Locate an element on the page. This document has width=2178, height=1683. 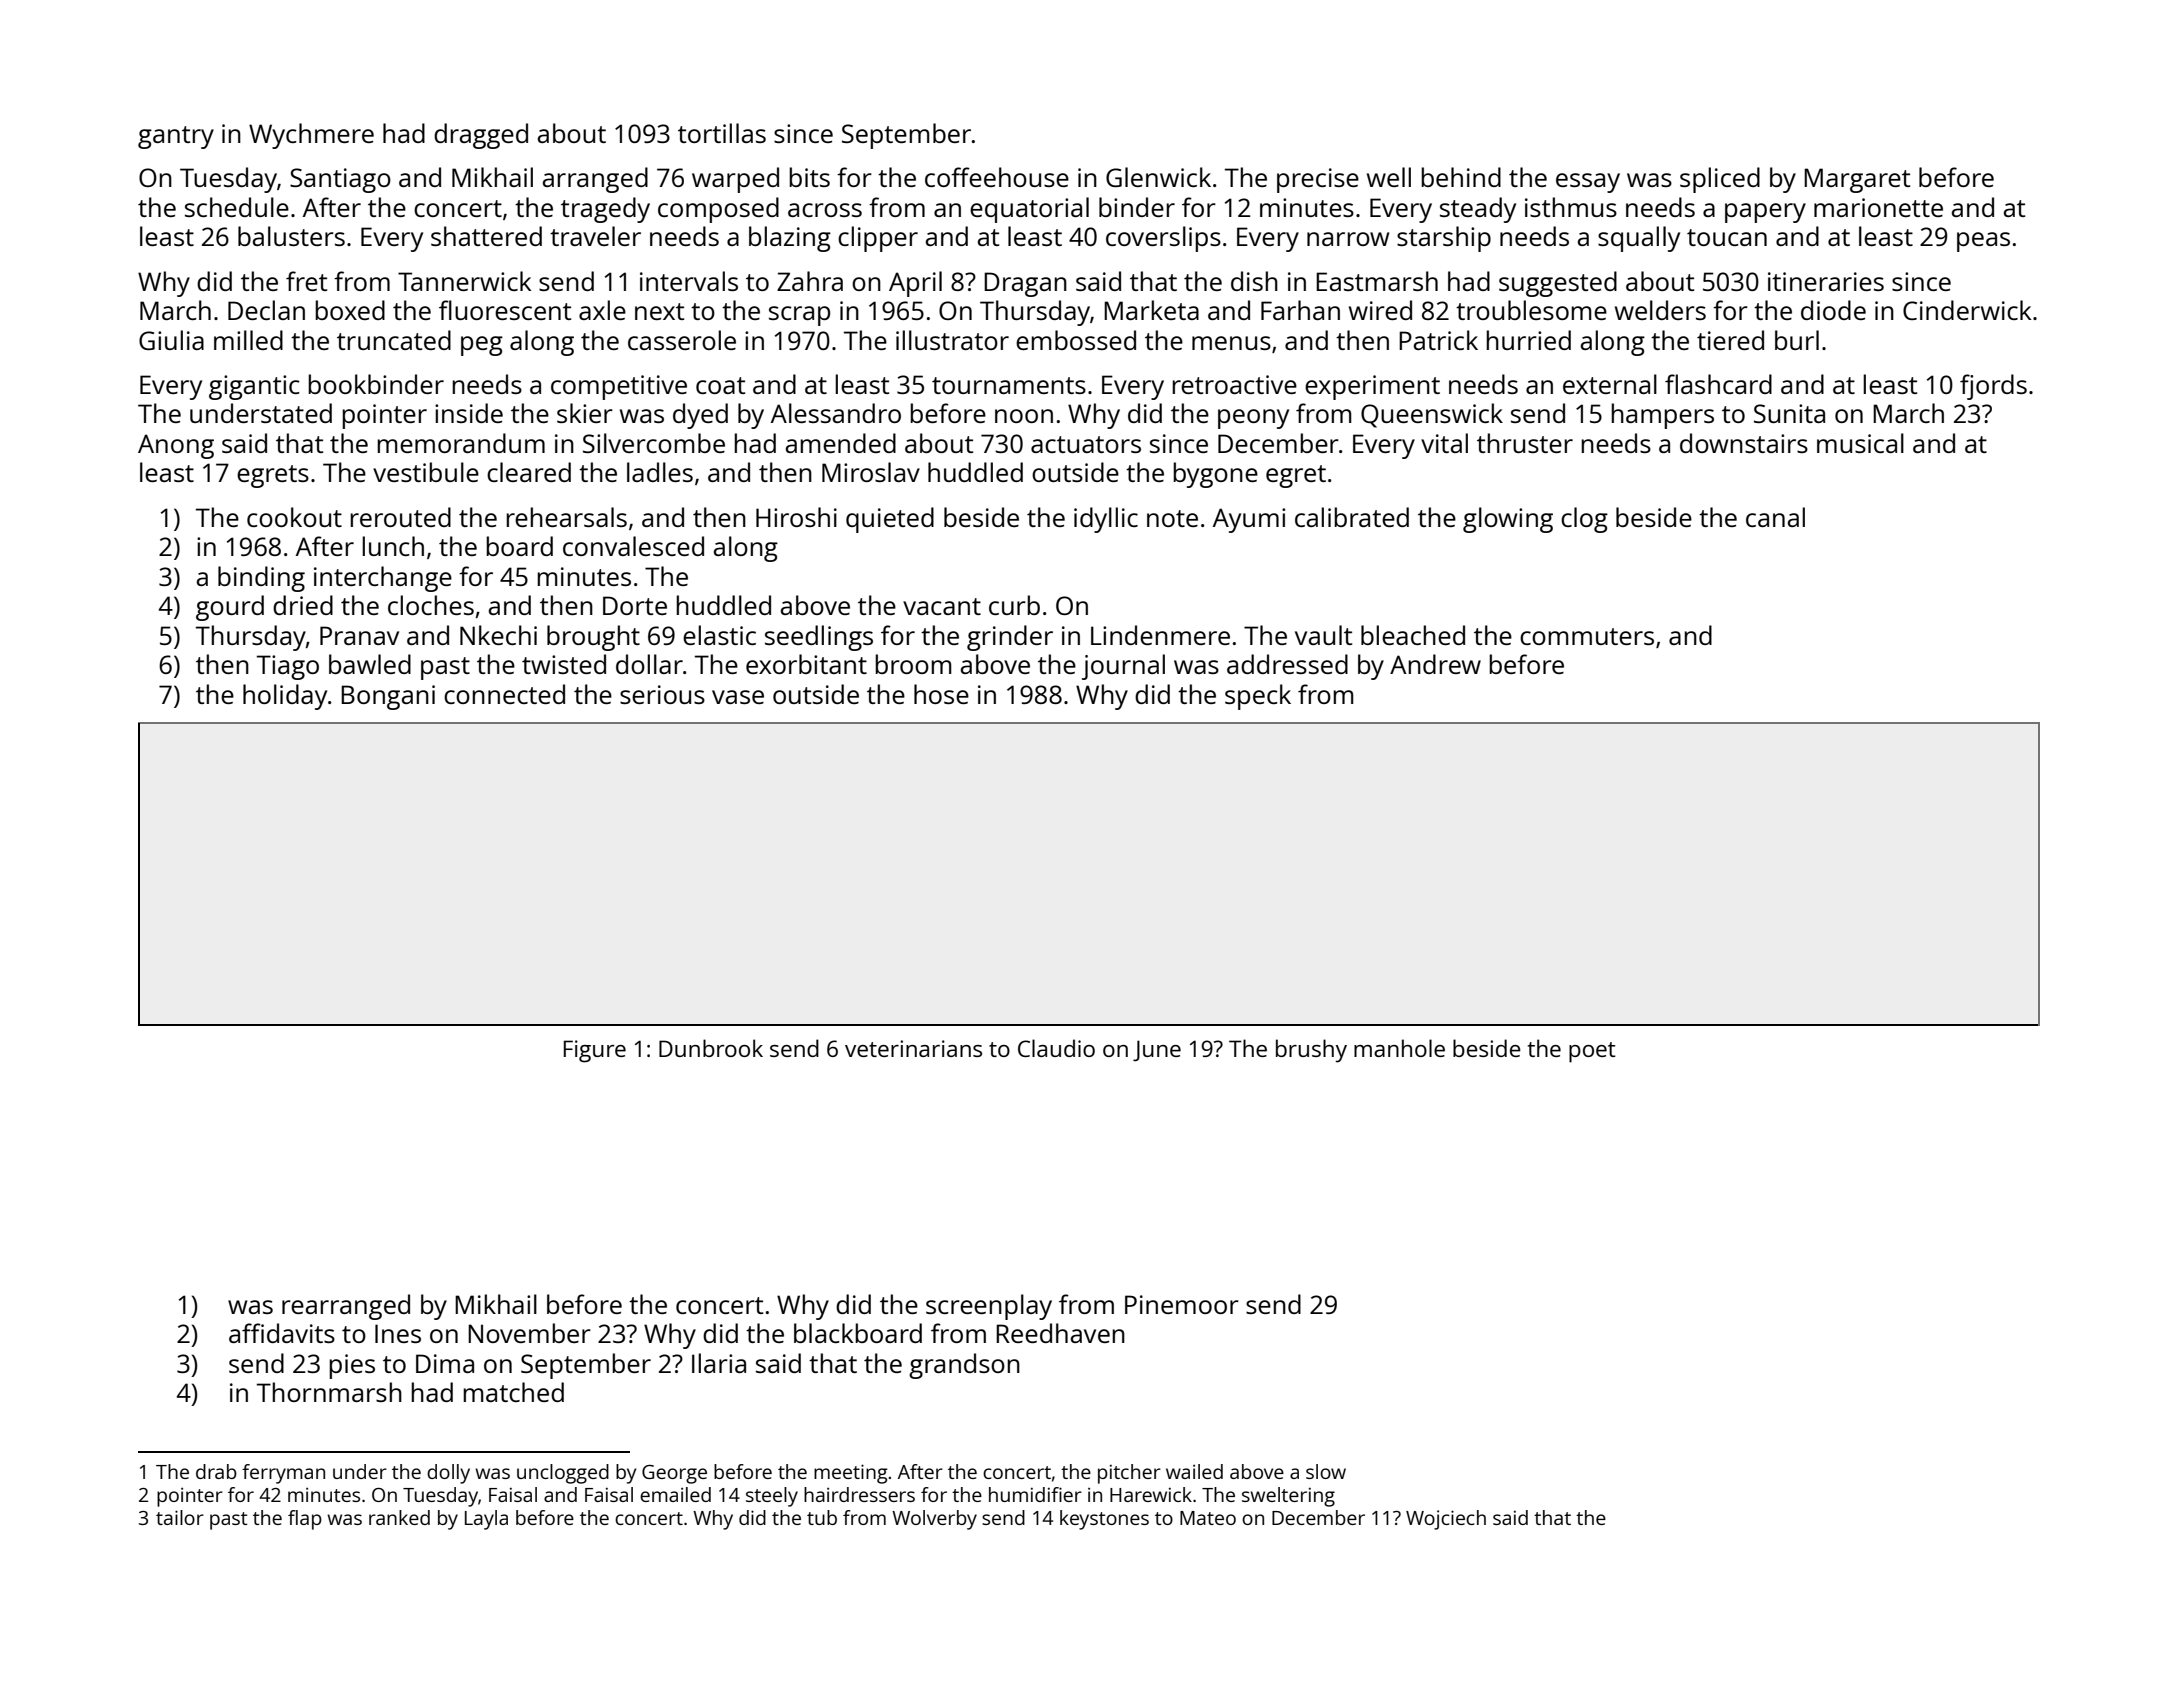
Figure is located at coordinates (595, 1051).
